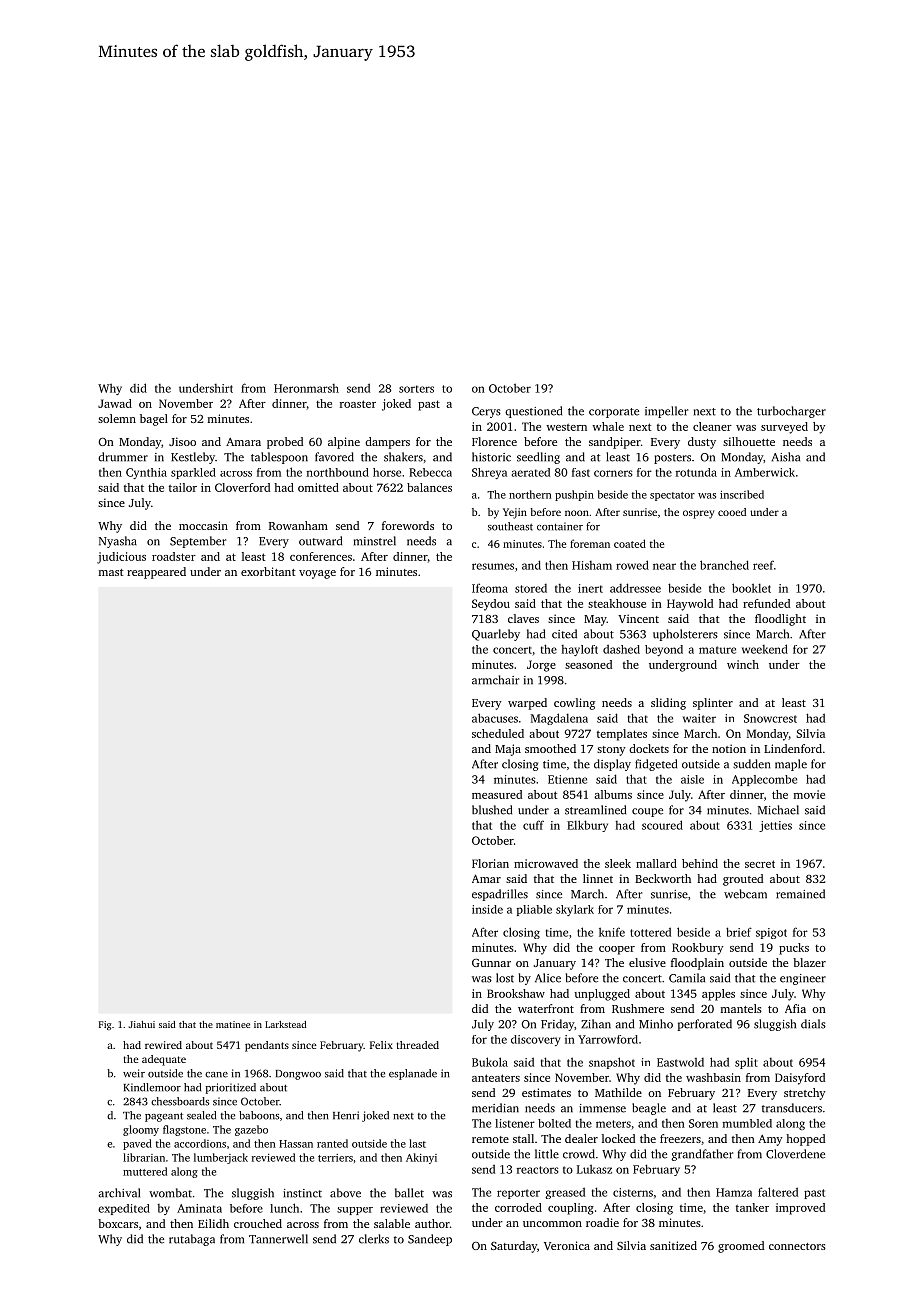 This document has height=1308, width=924. I want to click on cuff, so click(533, 825).
